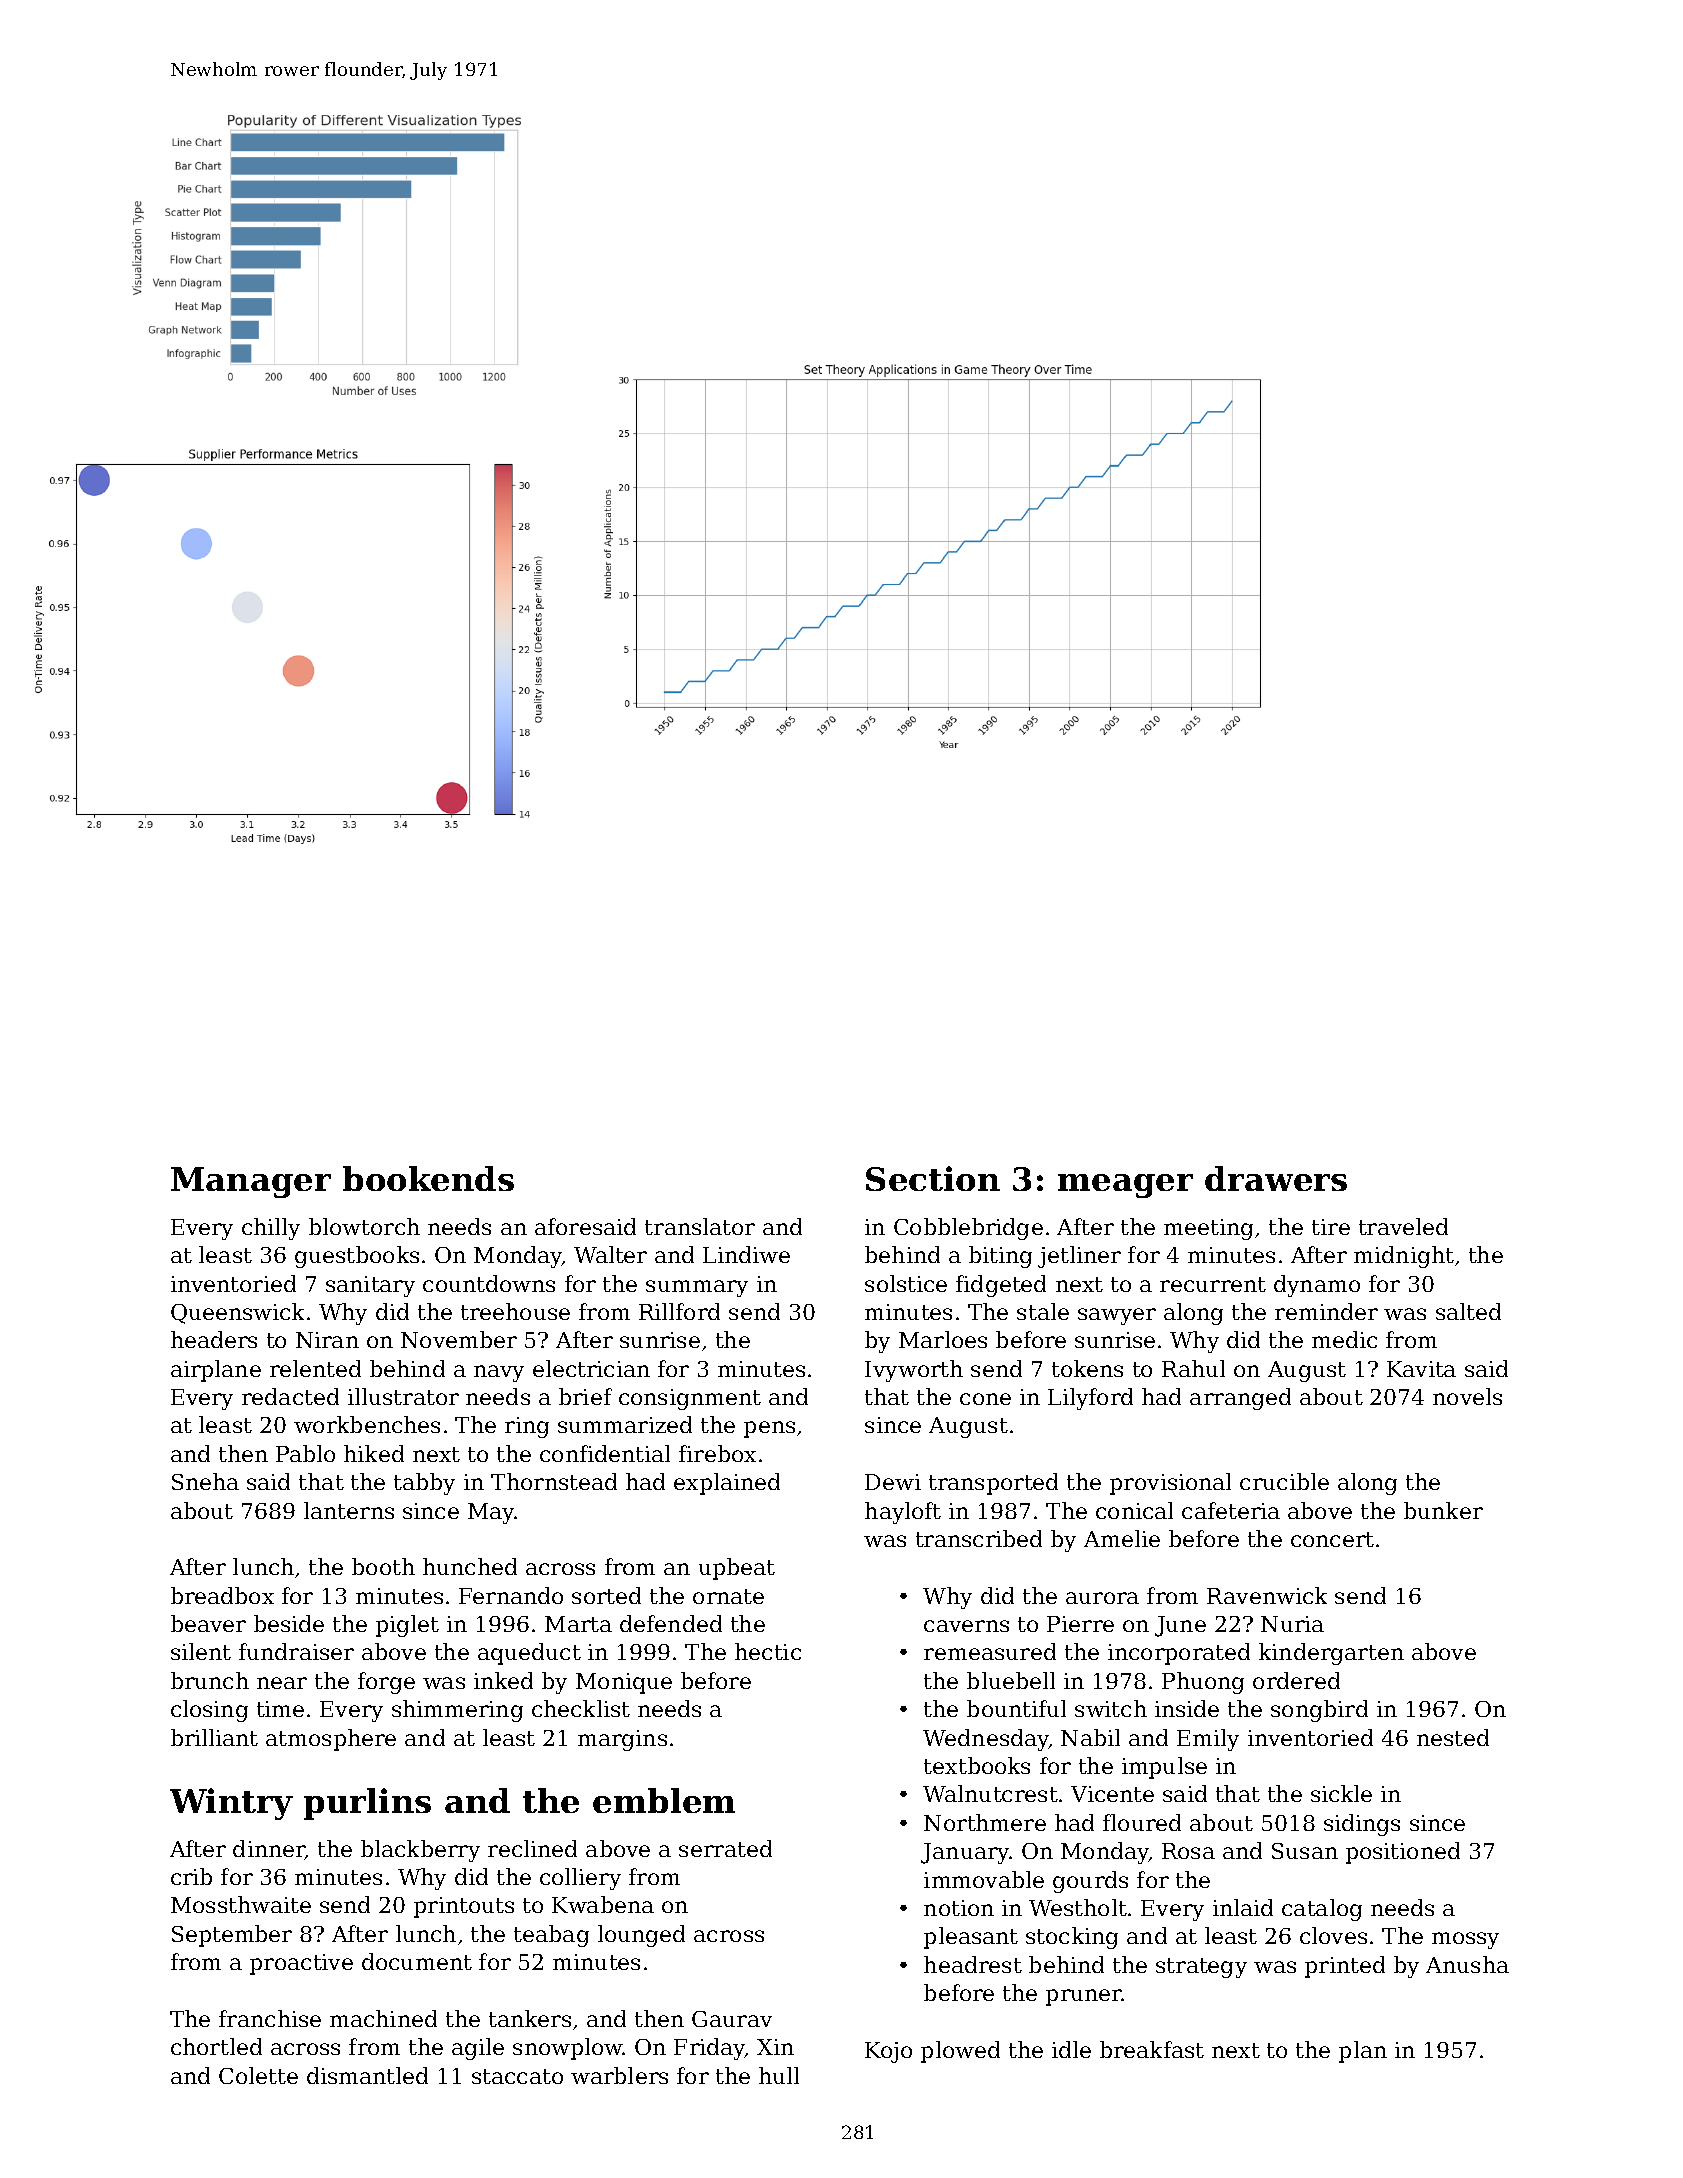  What do you see at coordinates (503, 1680) in the screenshot?
I see `inked` at bounding box center [503, 1680].
